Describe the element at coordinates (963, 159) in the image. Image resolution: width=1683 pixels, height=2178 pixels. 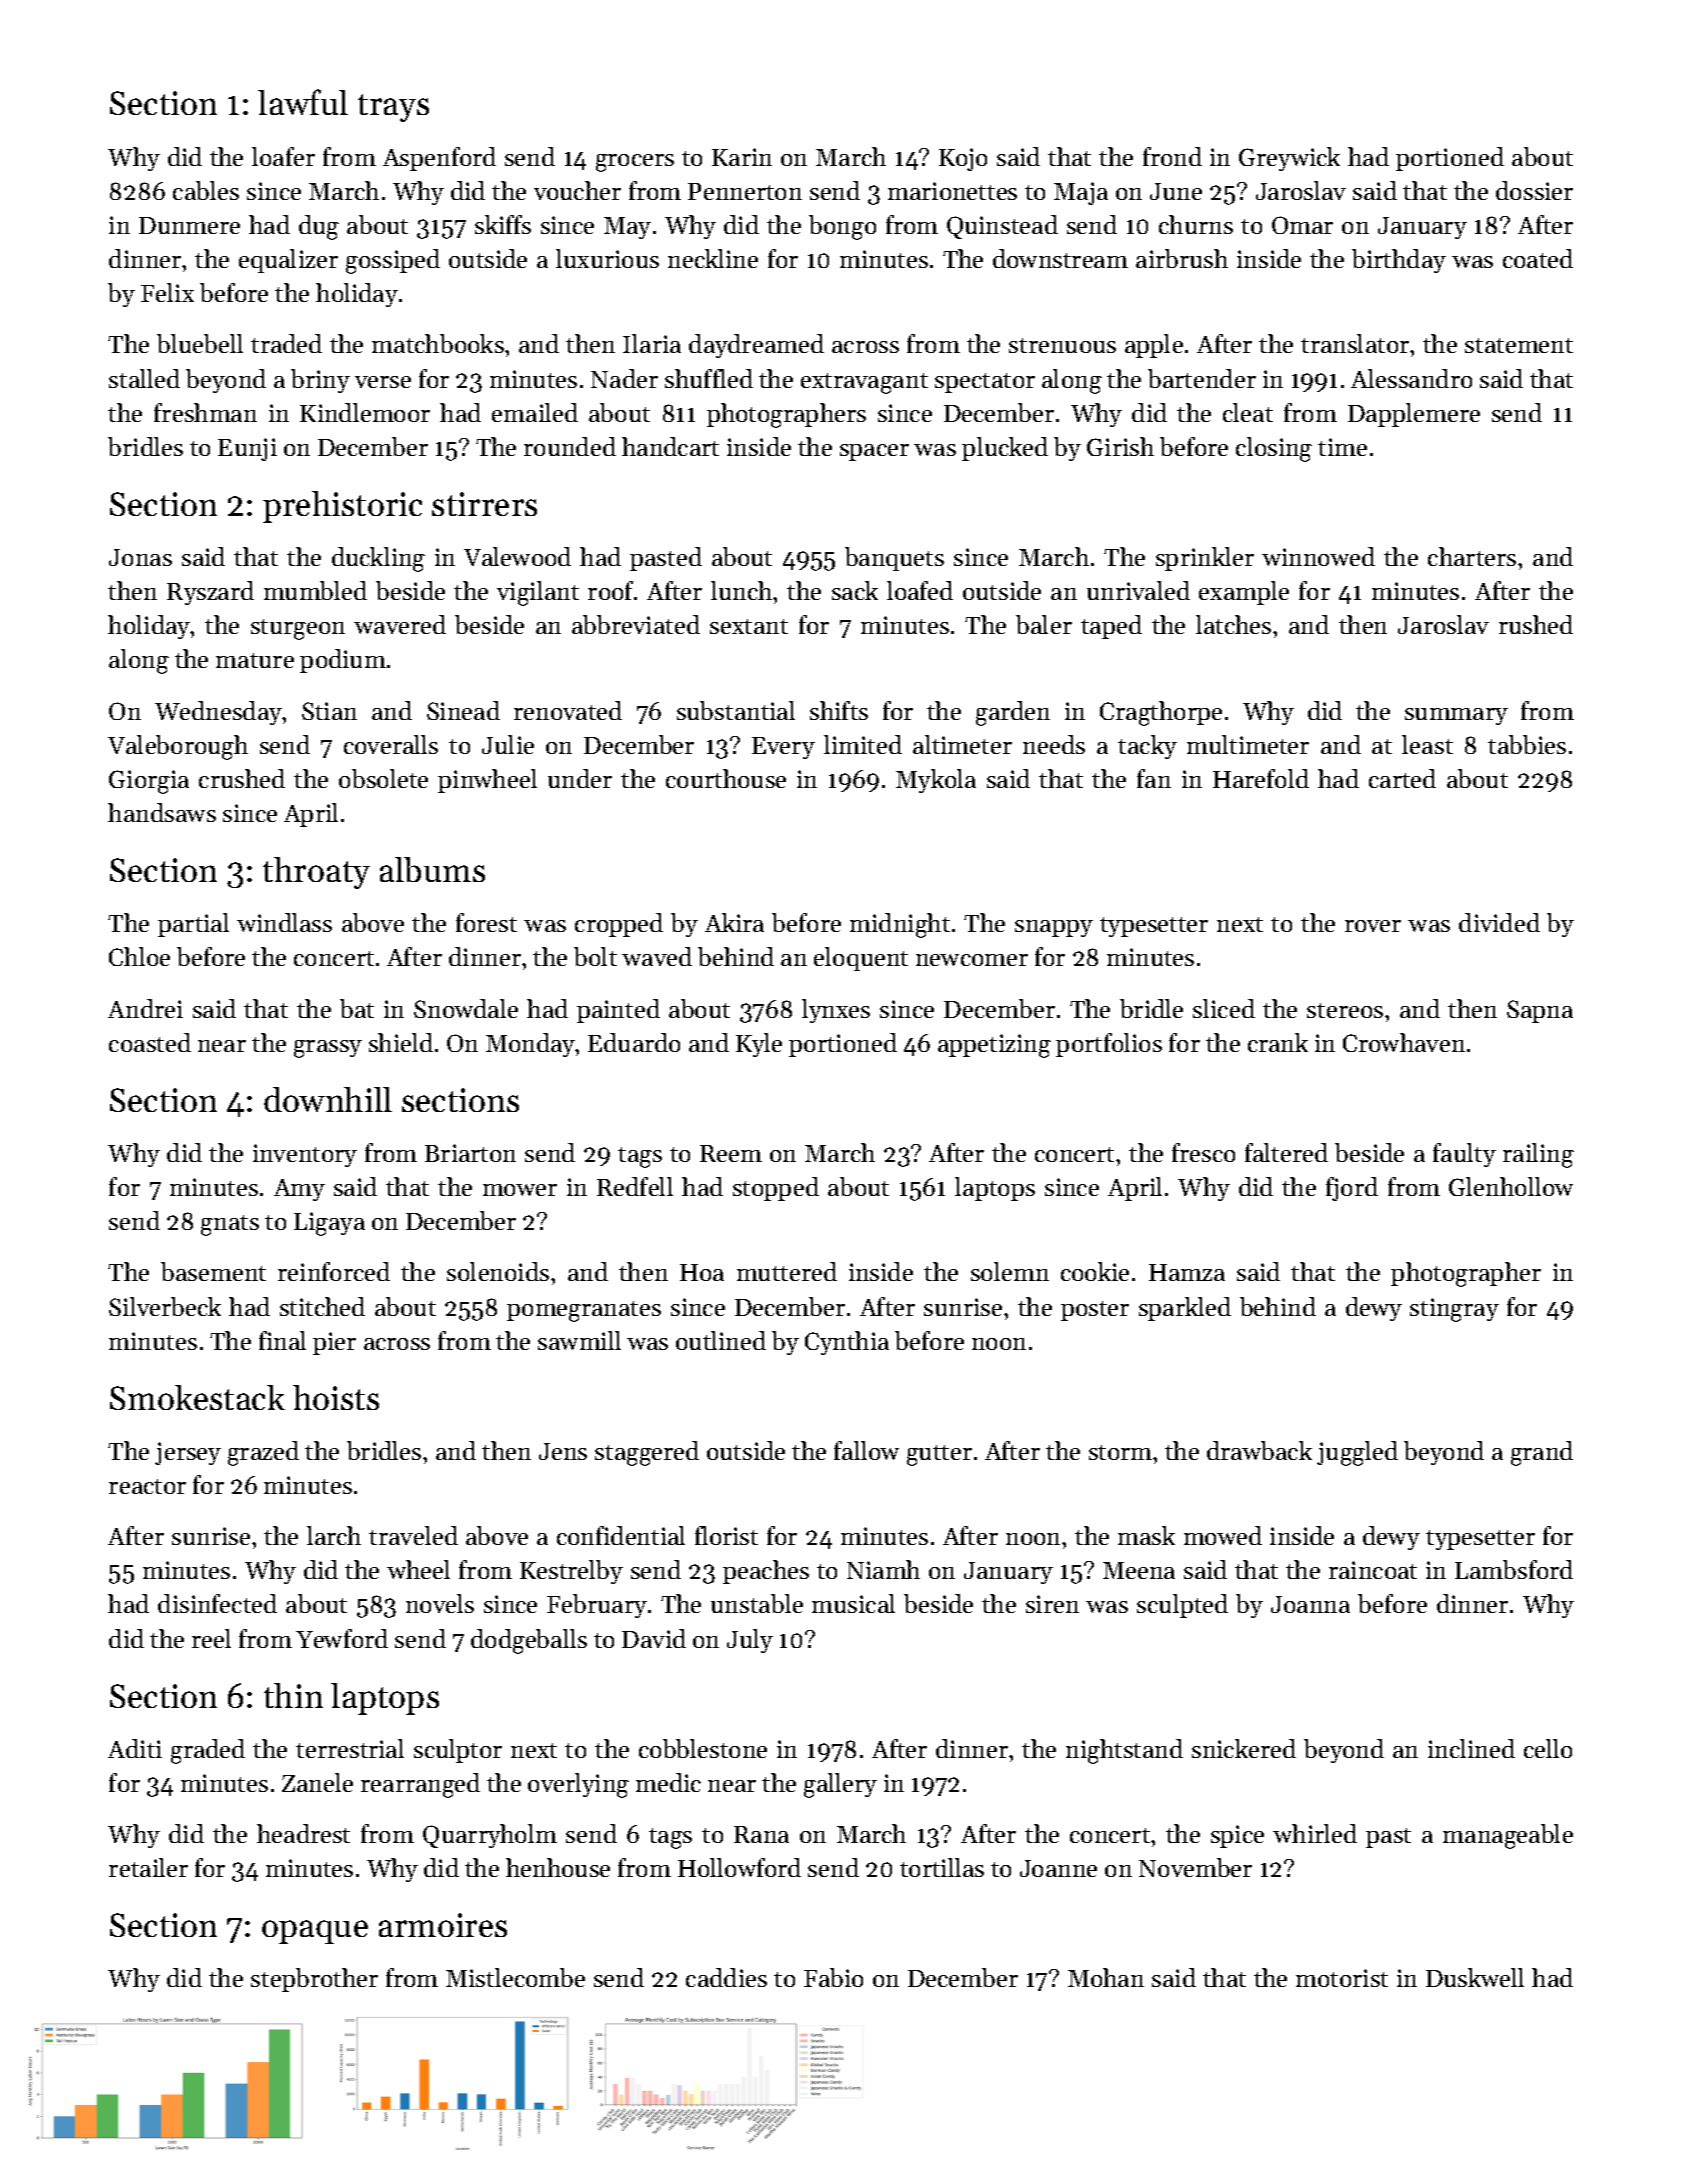
I see `Kojo` at that location.
